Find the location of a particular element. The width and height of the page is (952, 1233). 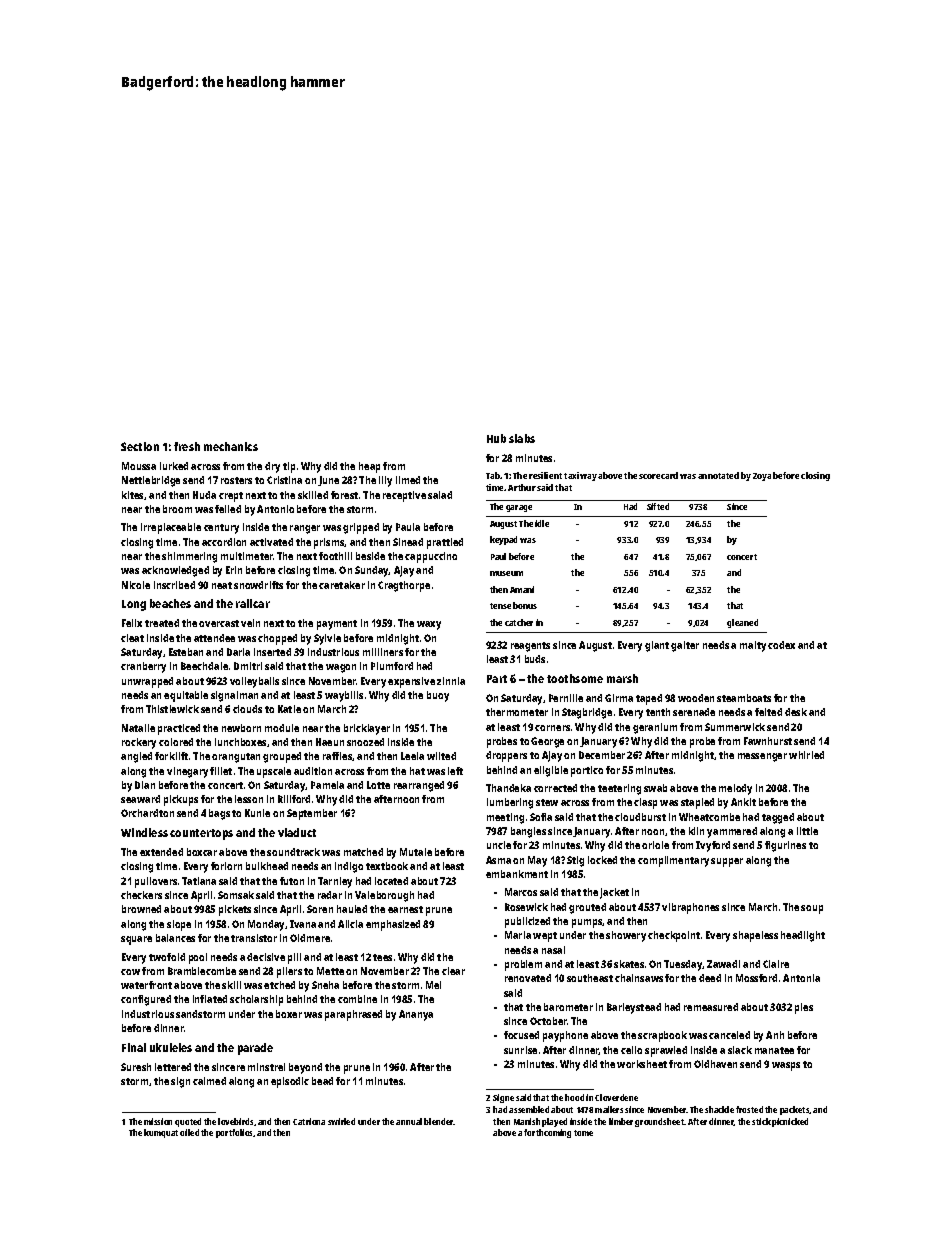

Plumford is located at coordinates (392, 666).
